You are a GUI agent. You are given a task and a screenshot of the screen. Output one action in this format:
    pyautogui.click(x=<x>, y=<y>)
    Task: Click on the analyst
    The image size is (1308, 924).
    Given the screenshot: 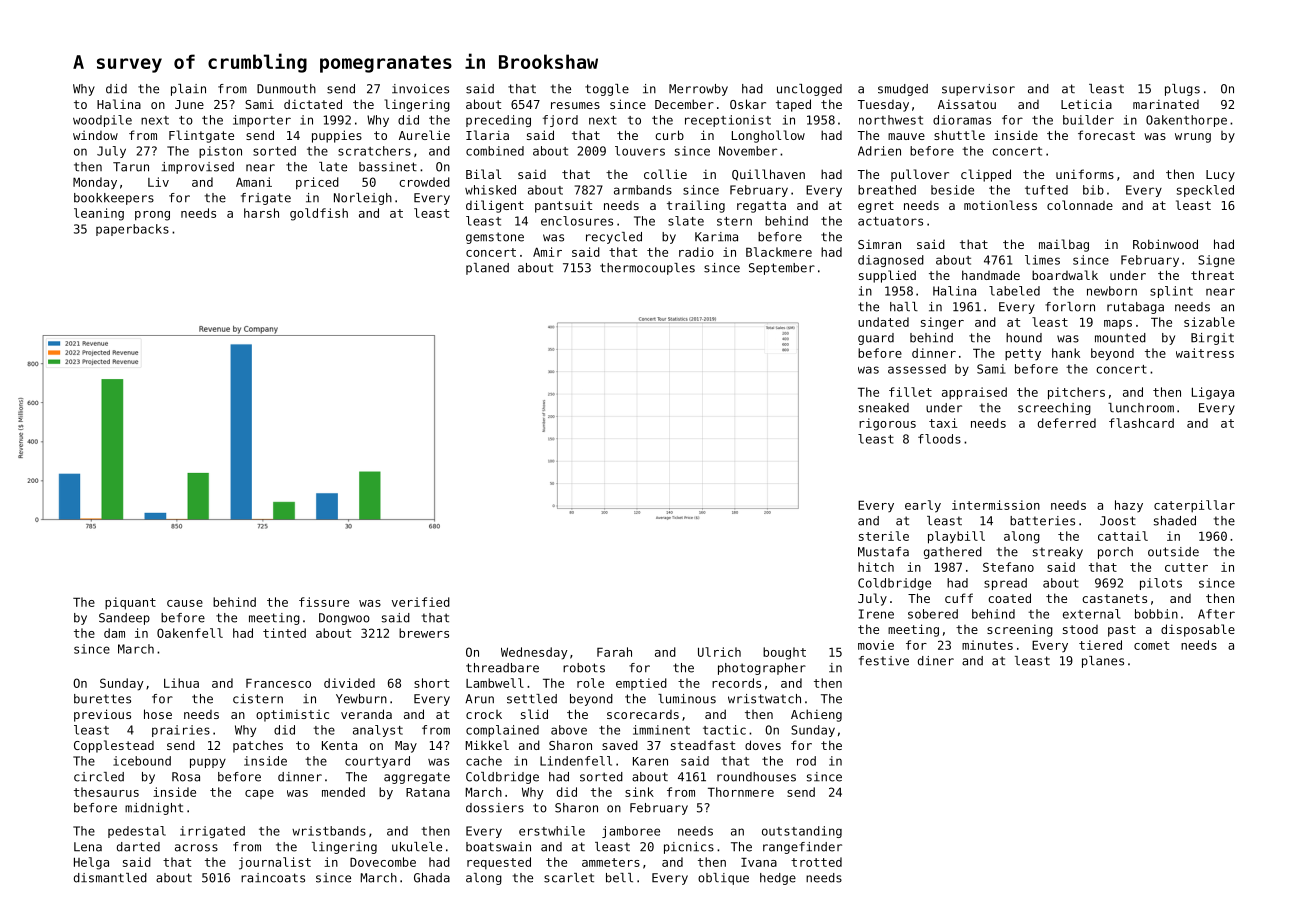 What is the action you would take?
    pyautogui.click(x=378, y=731)
